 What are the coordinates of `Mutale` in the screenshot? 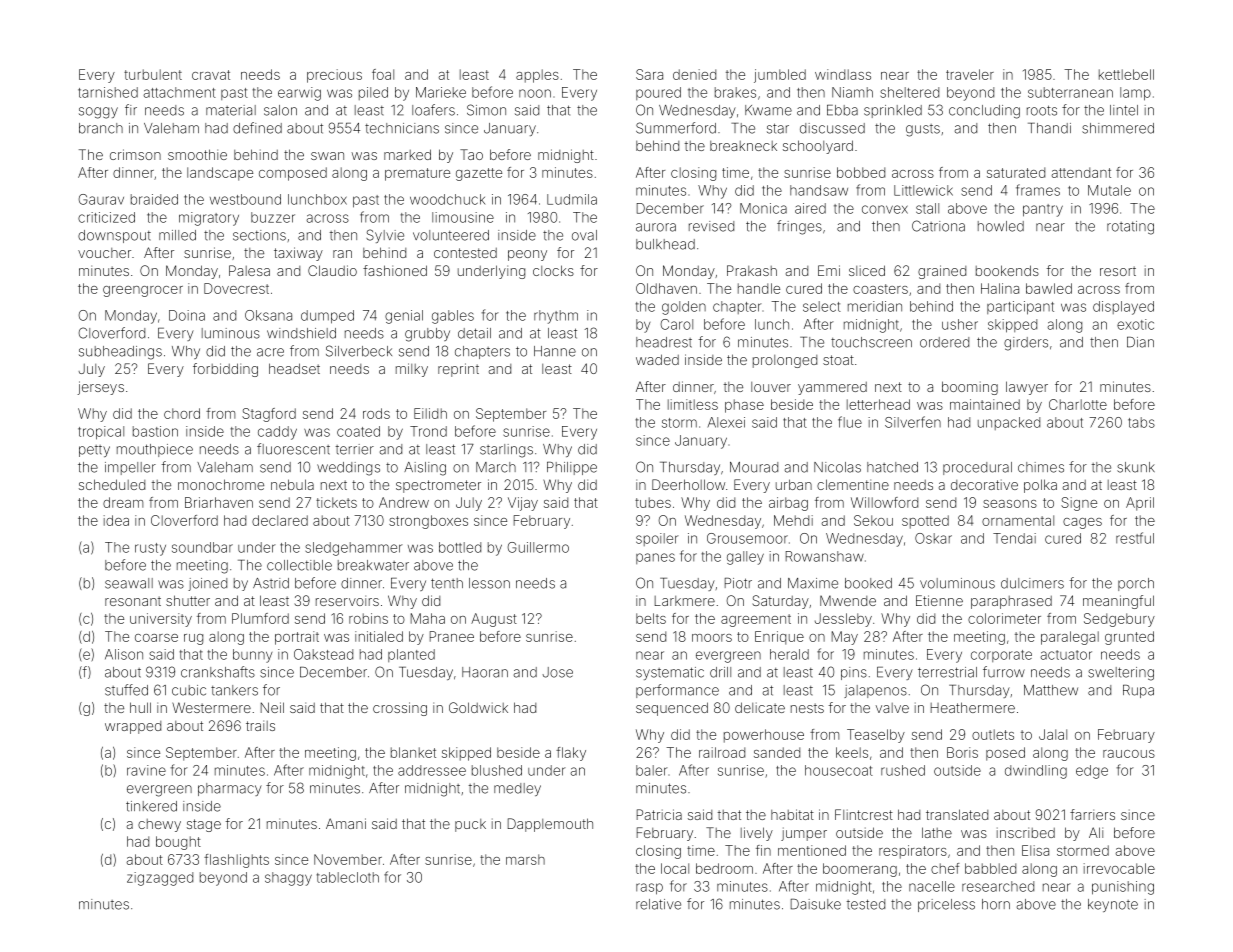 It's located at (1109, 190).
